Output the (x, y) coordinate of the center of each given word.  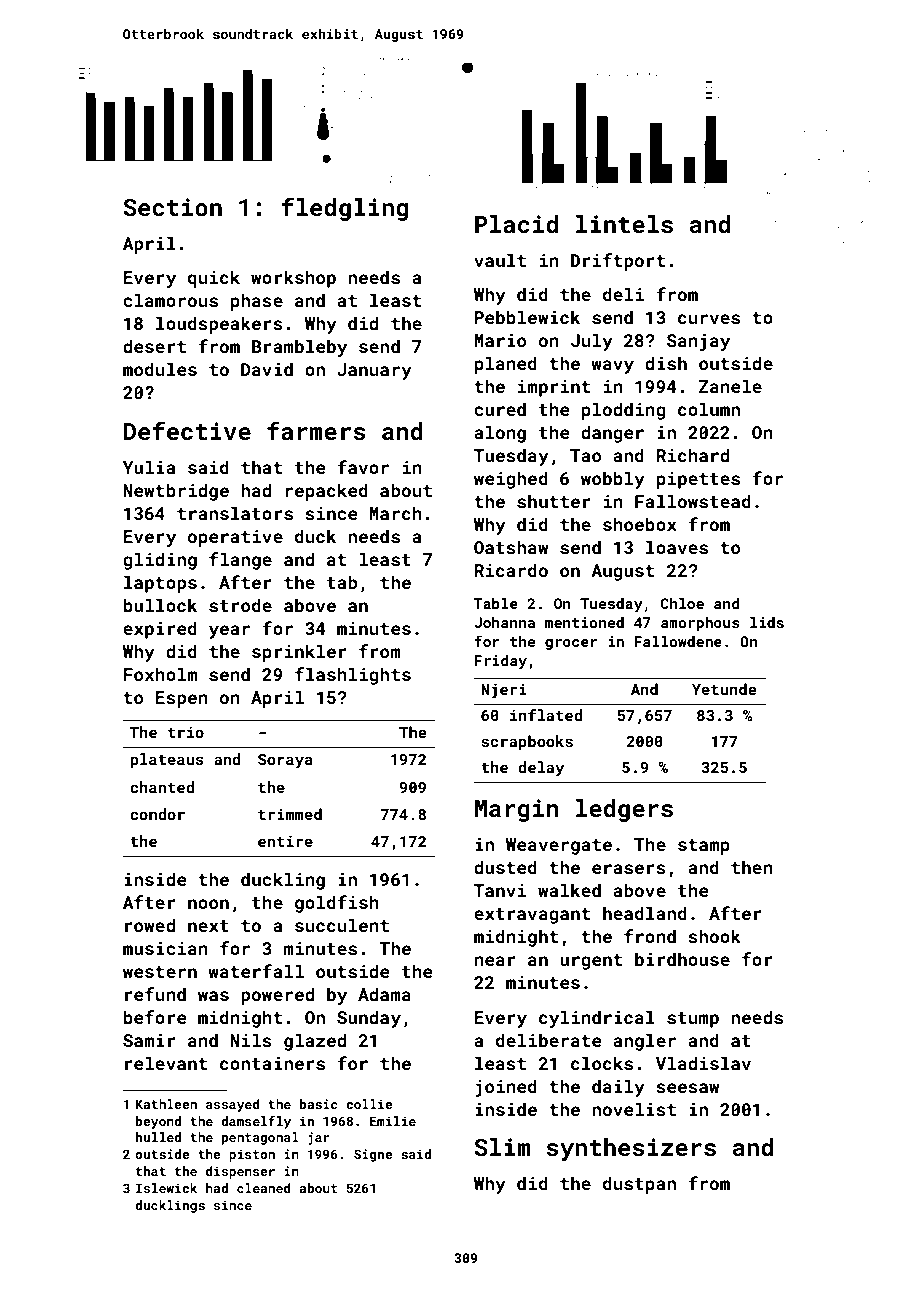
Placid (516, 224)
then (752, 867)
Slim (502, 1147)
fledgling (344, 209)
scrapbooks (527, 742)
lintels (624, 224)
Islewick (166, 1188)
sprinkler (299, 653)
